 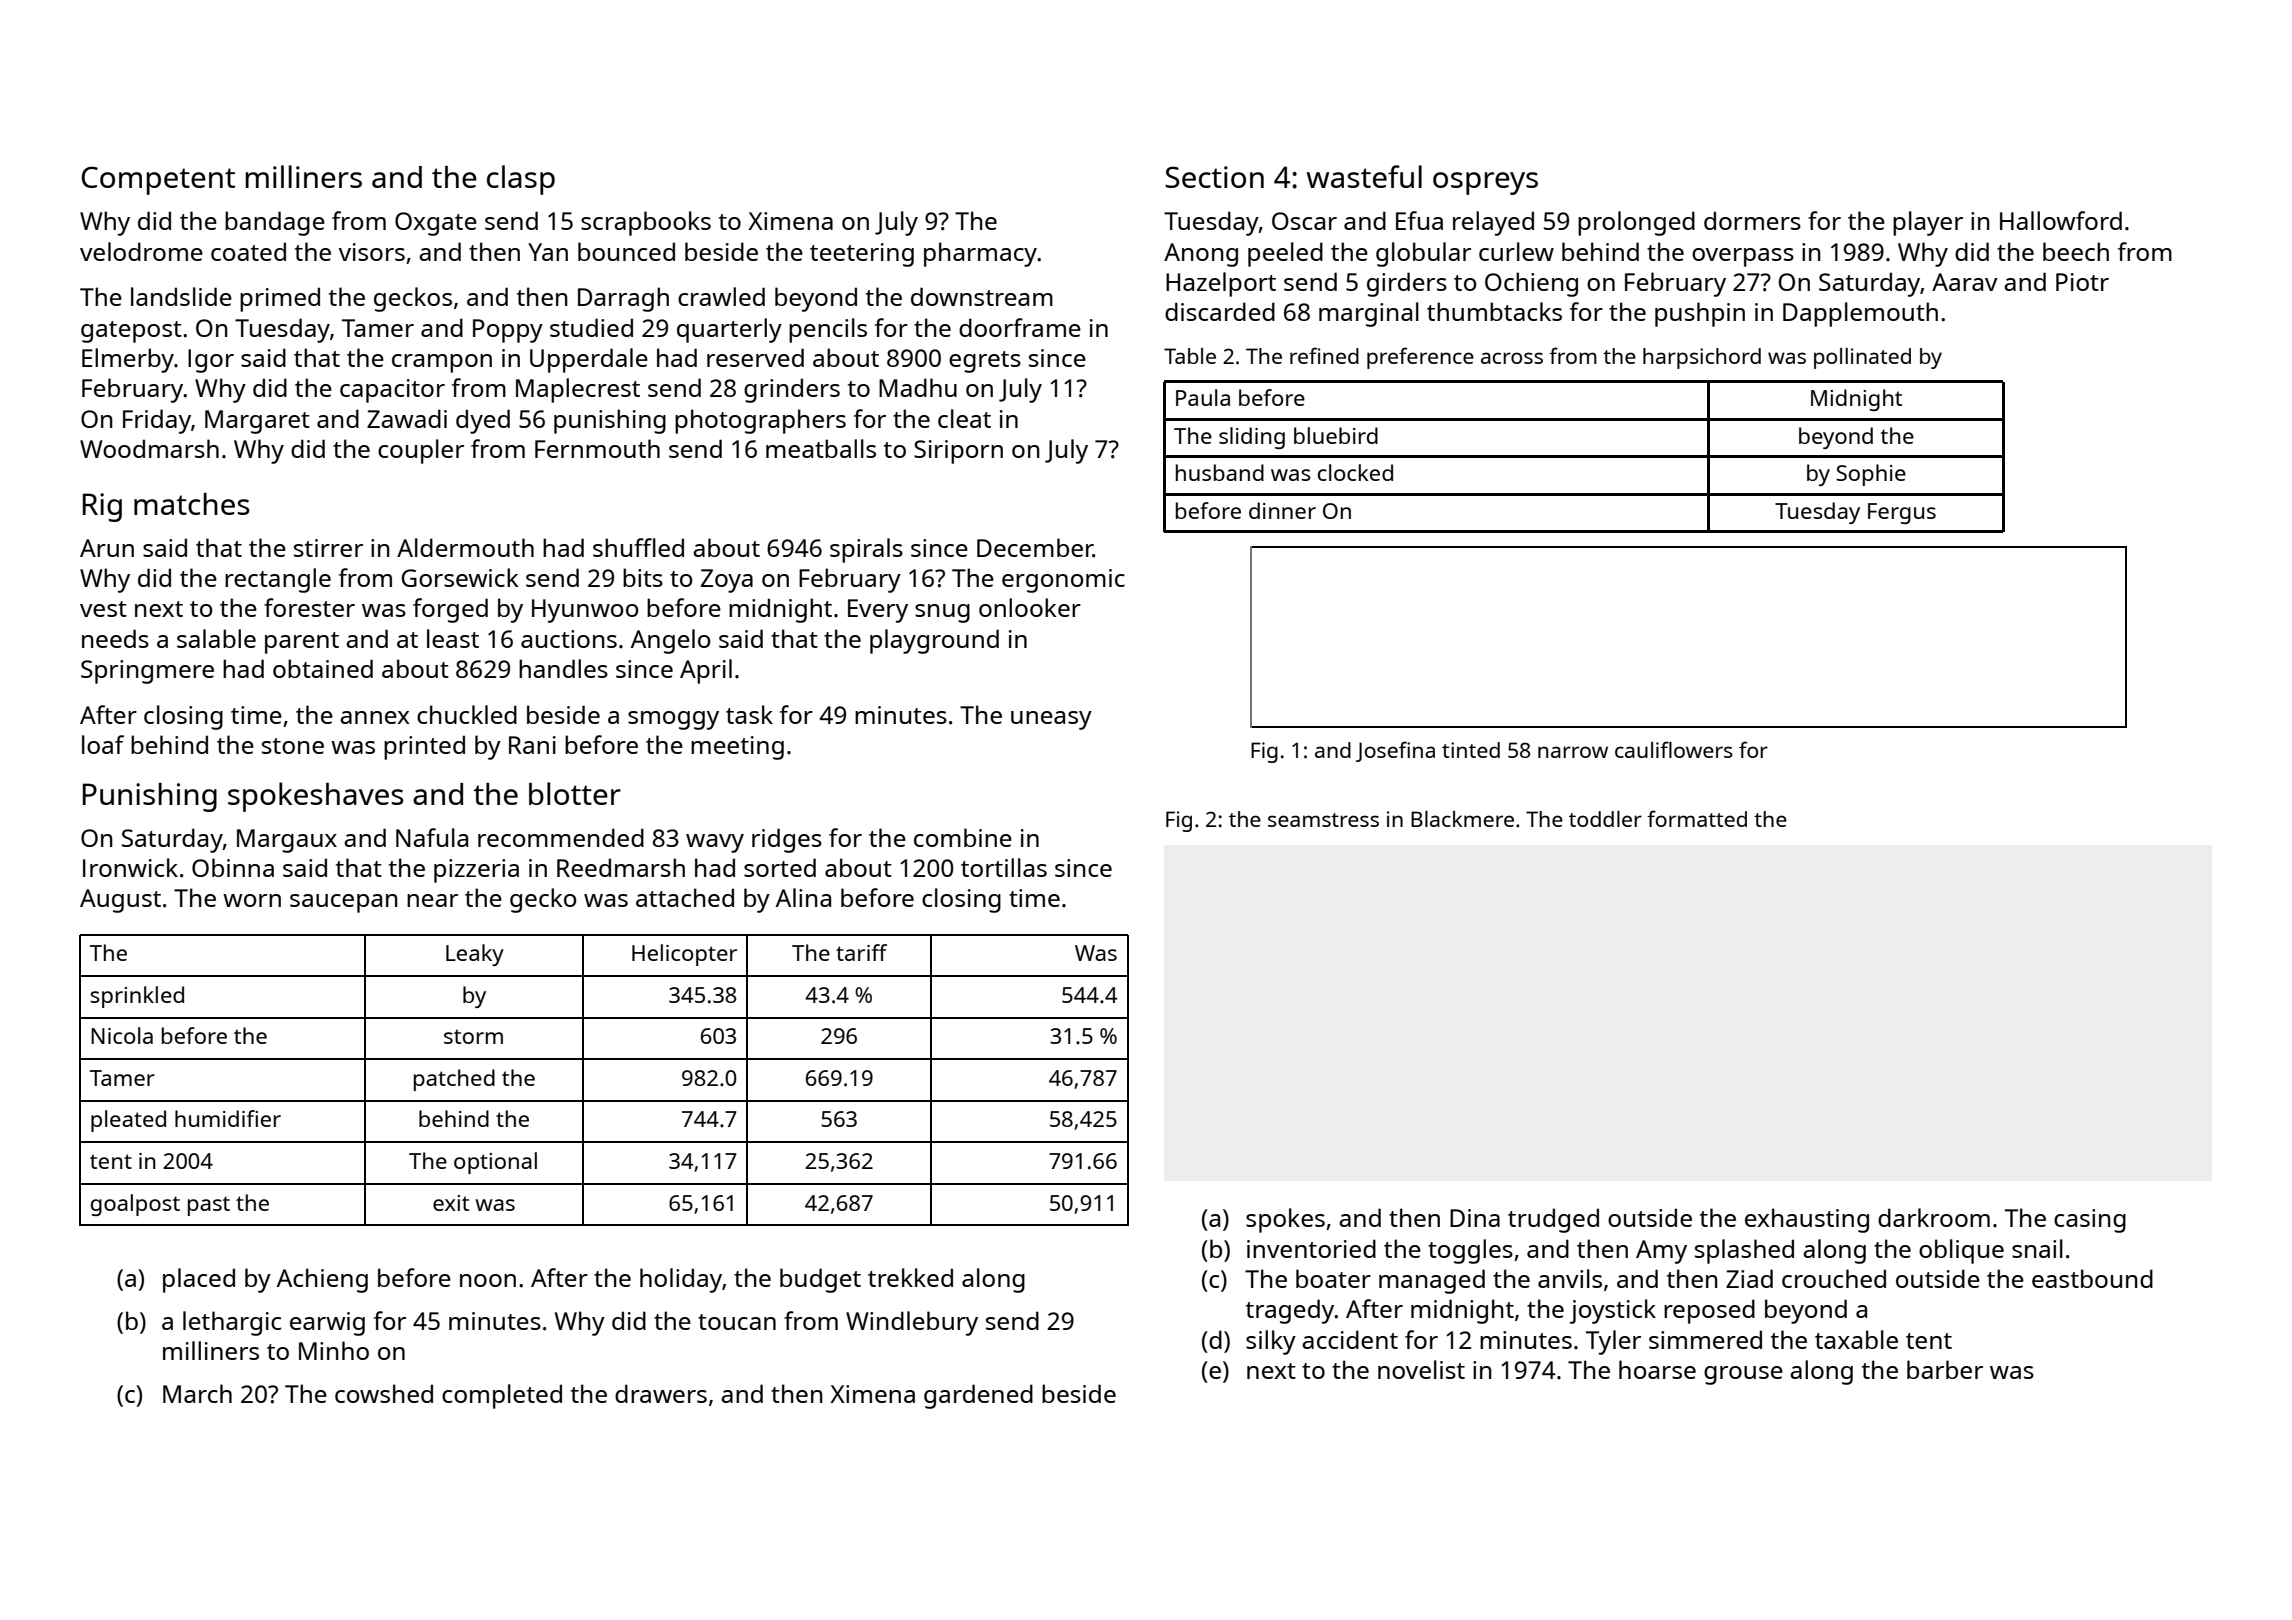 I want to click on novelist, so click(x=1421, y=1369).
